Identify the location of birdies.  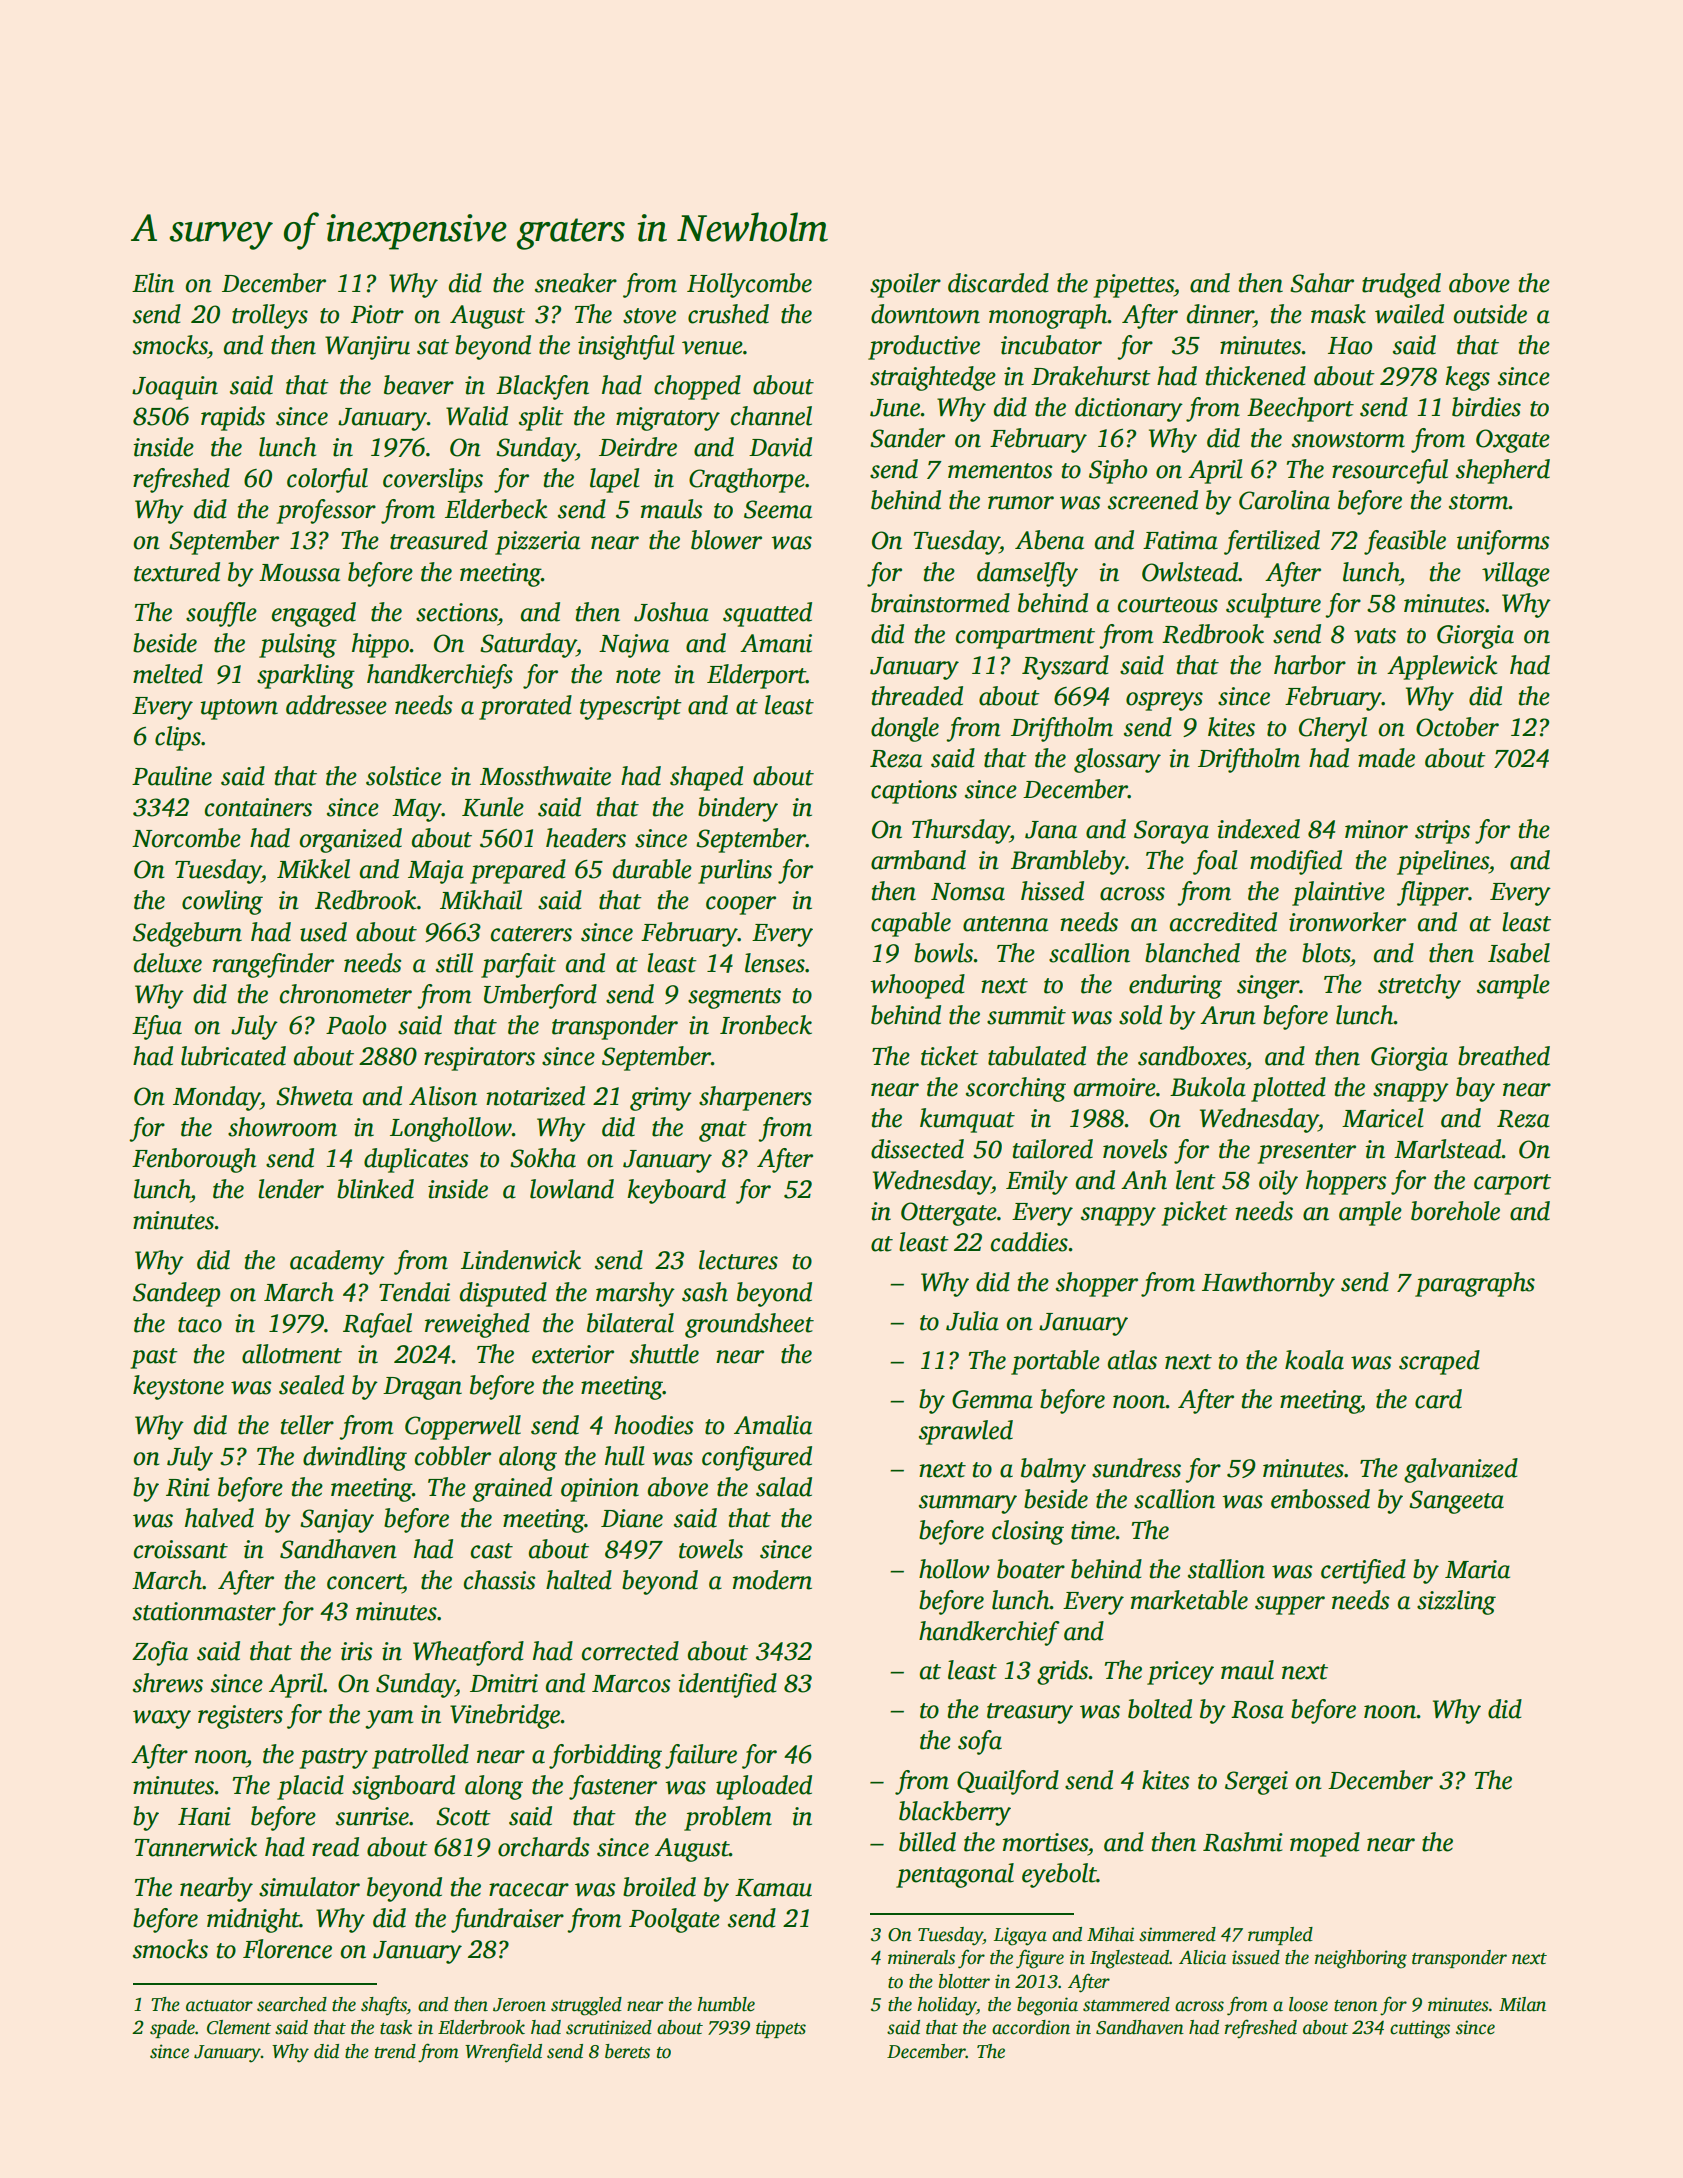
(1486, 407).
